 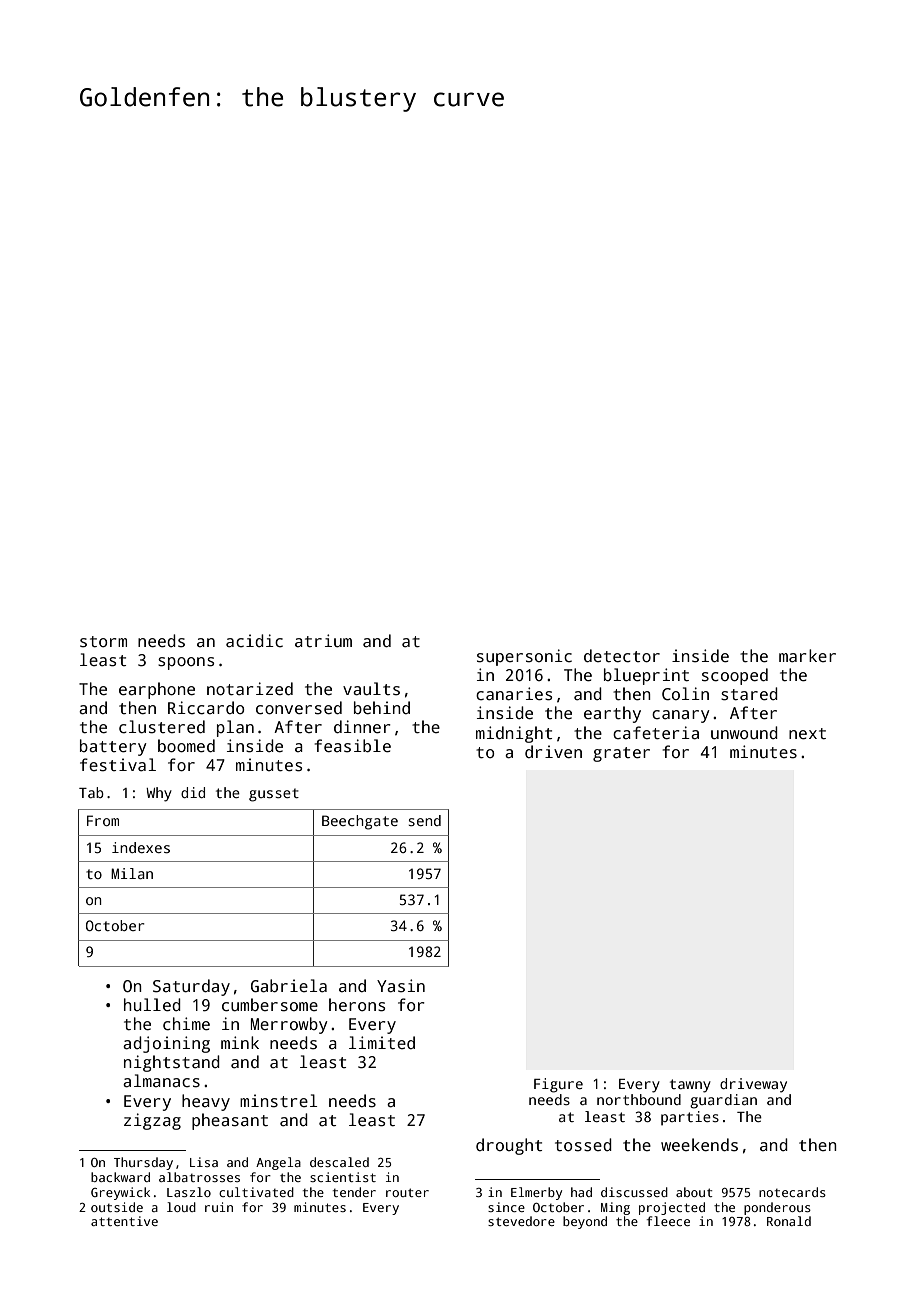 I want to click on stevedore, so click(x=521, y=1221).
